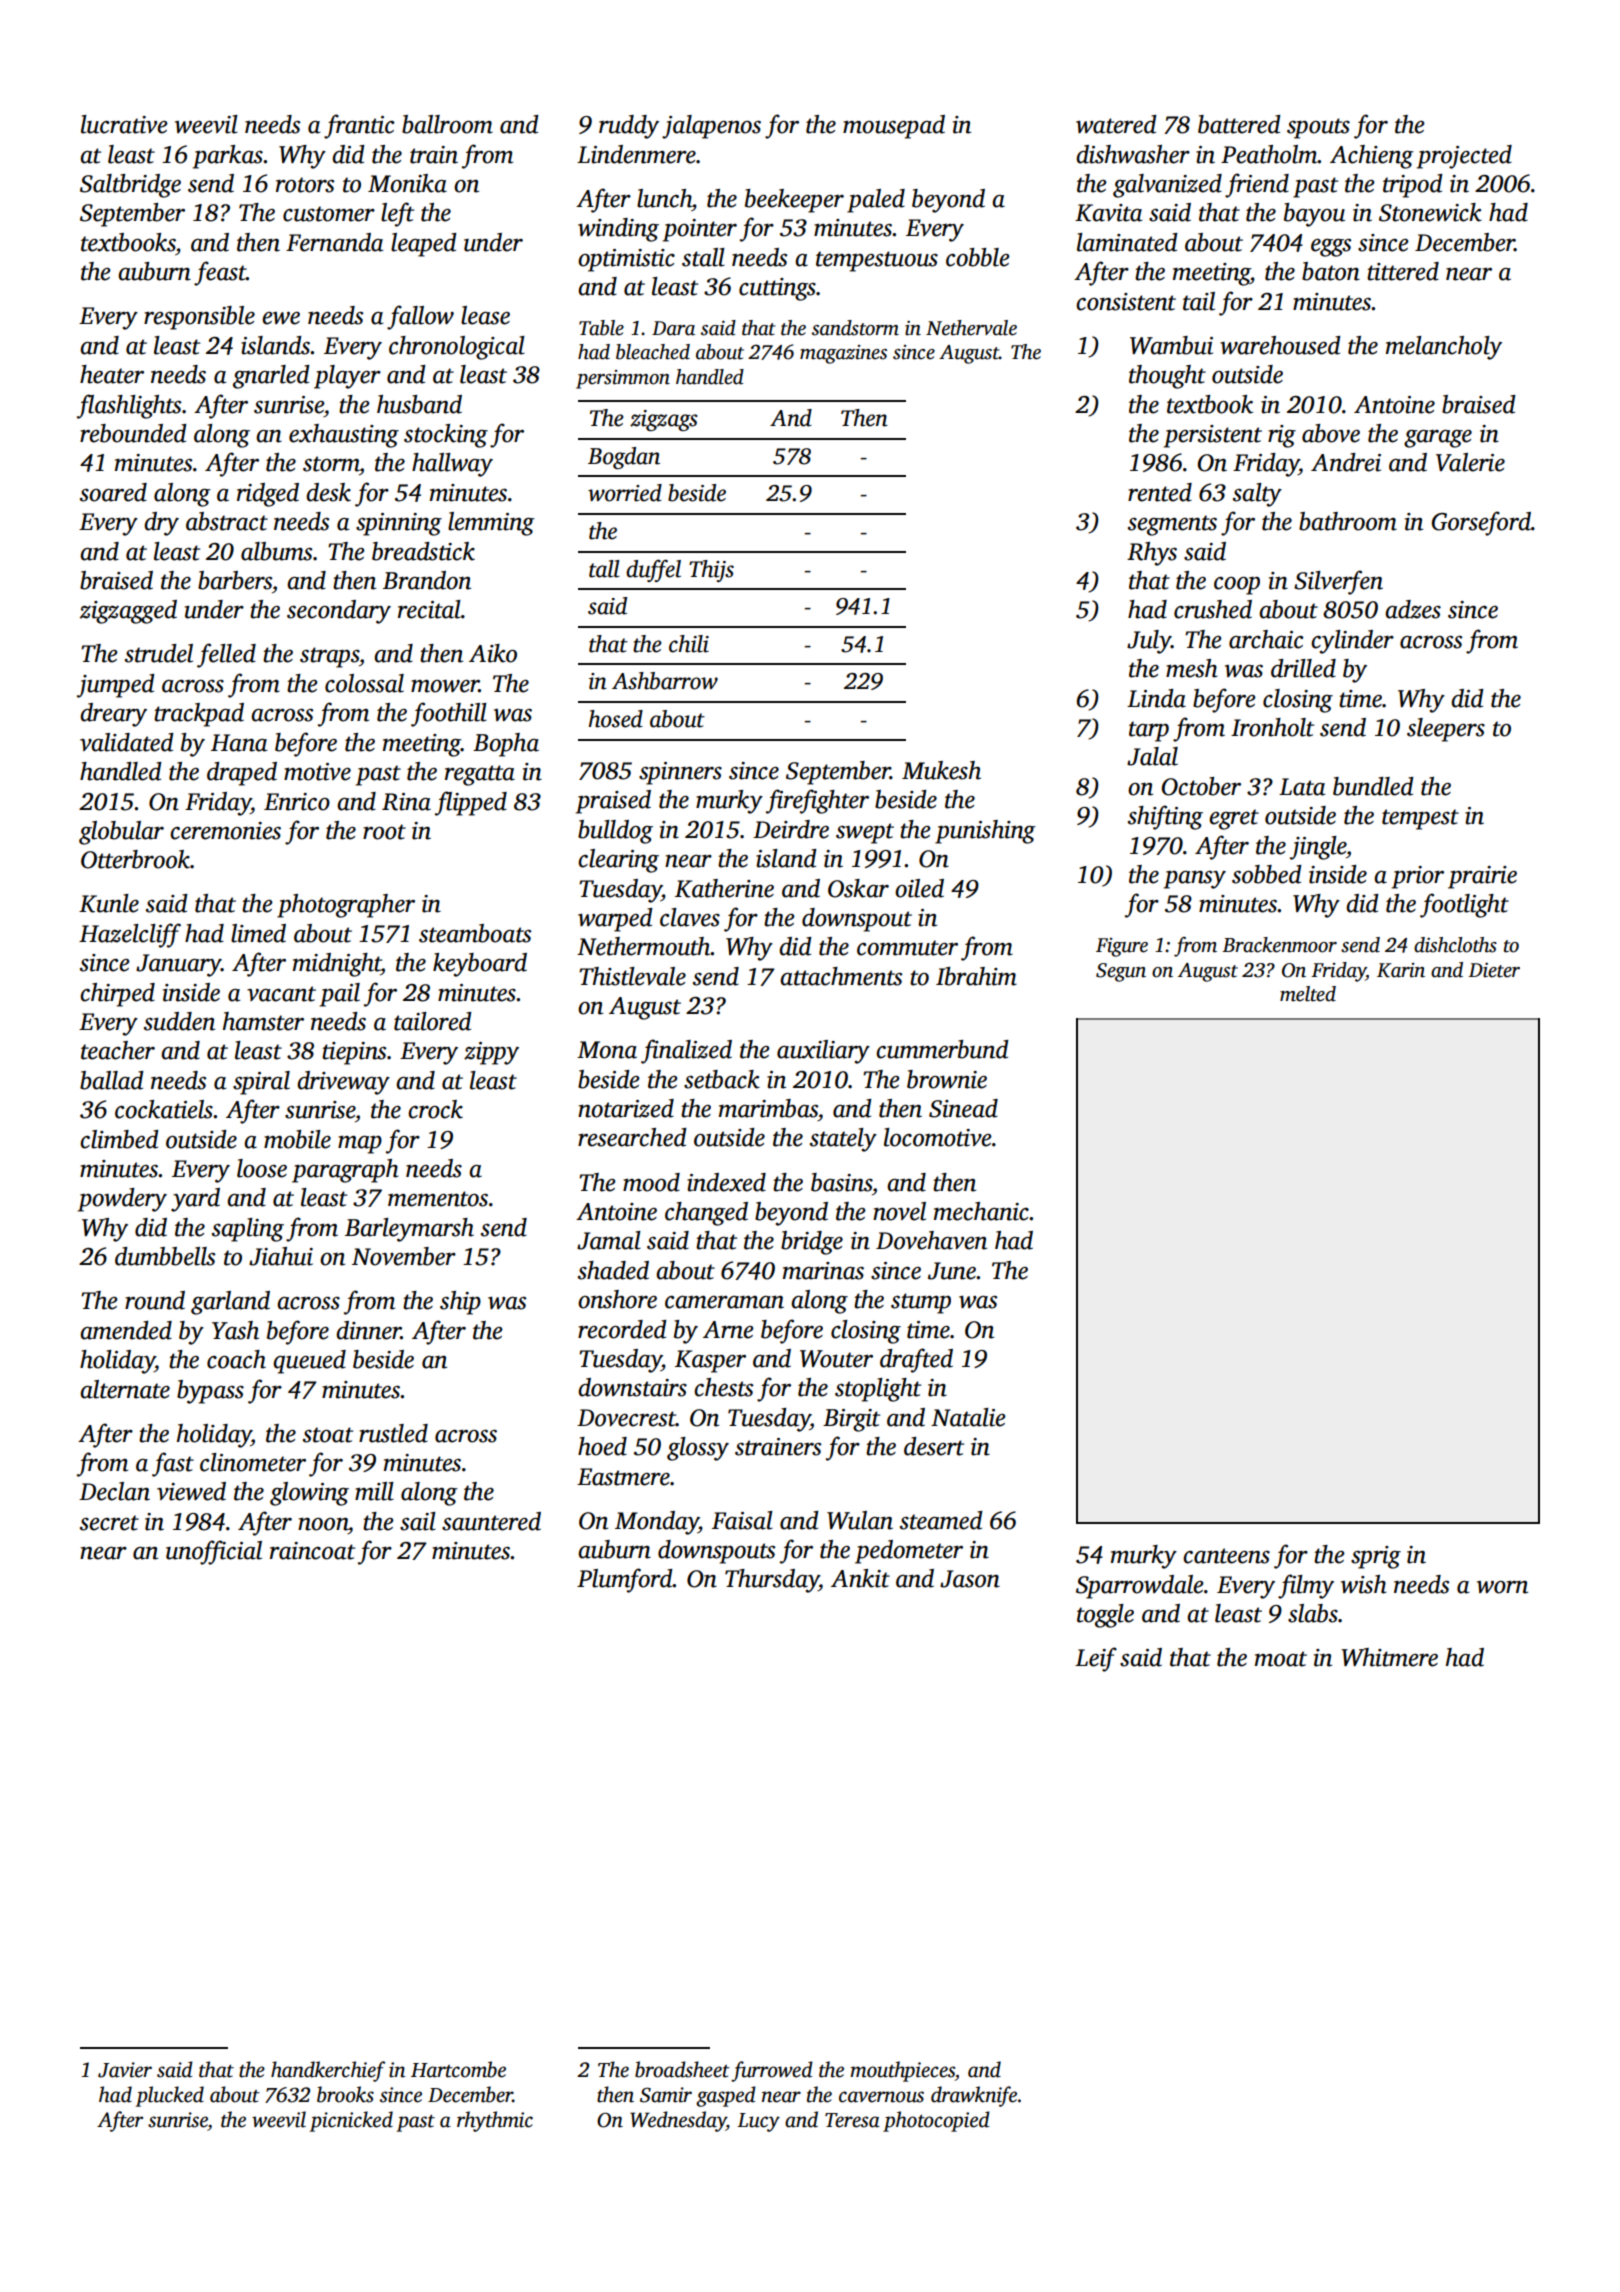 This image has height=2292, width=1620. Describe the element at coordinates (726, 1182) in the image. I see `indexed` at that location.
